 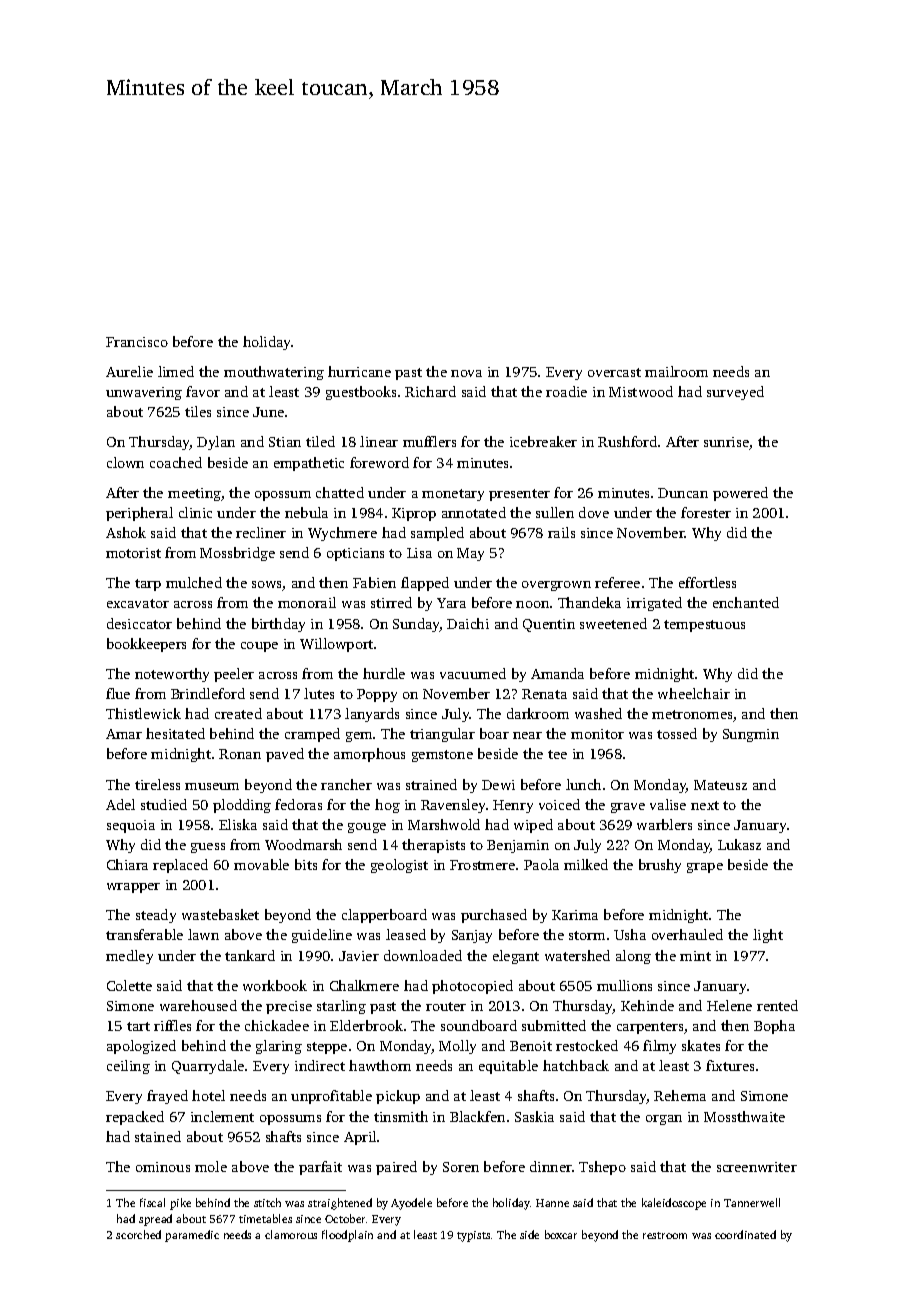 What do you see at coordinates (384, 673) in the document?
I see `hurdle` at bounding box center [384, 673].
